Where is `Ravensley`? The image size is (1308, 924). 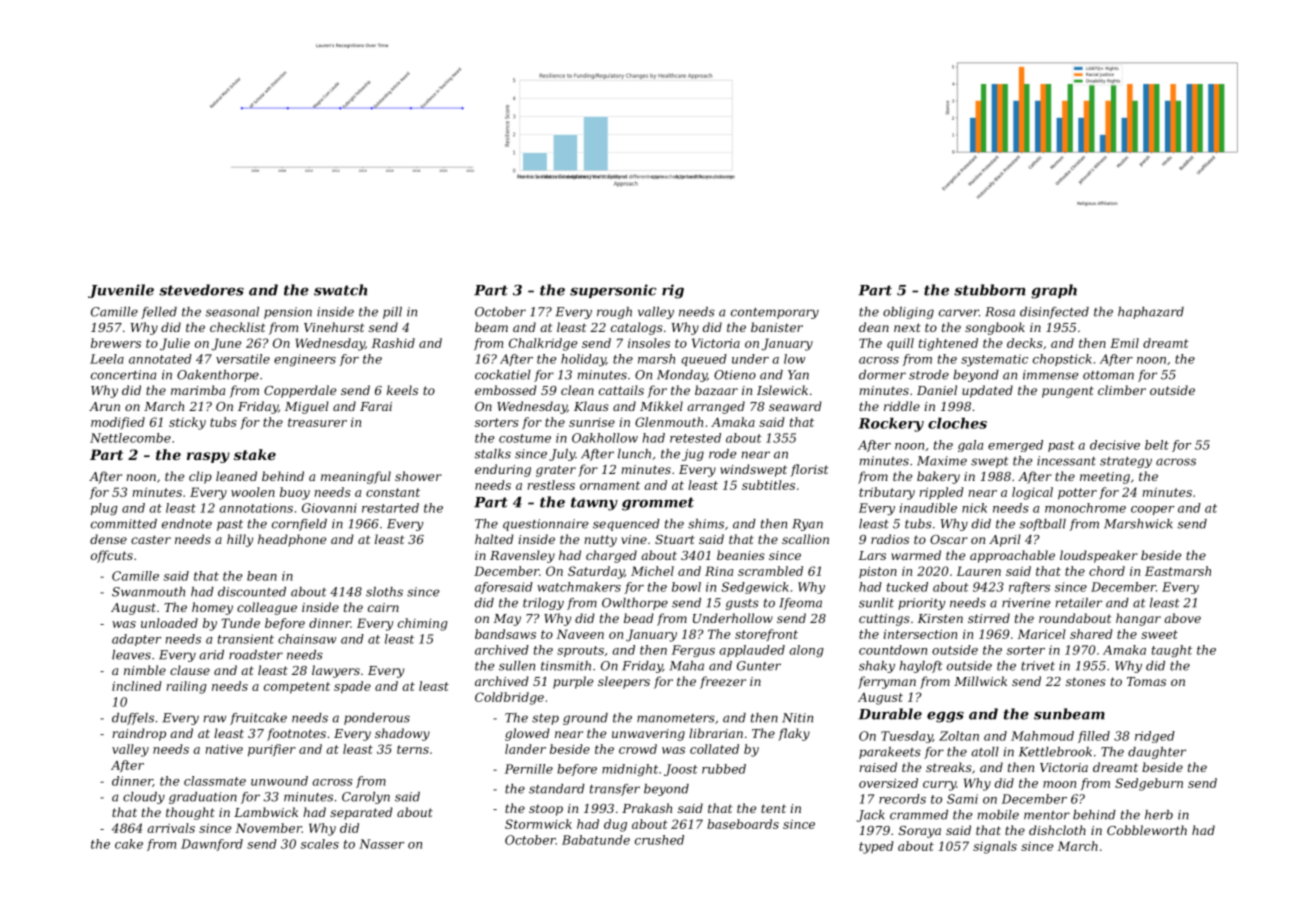
Ravensley is located at coordinates (522, 556).
